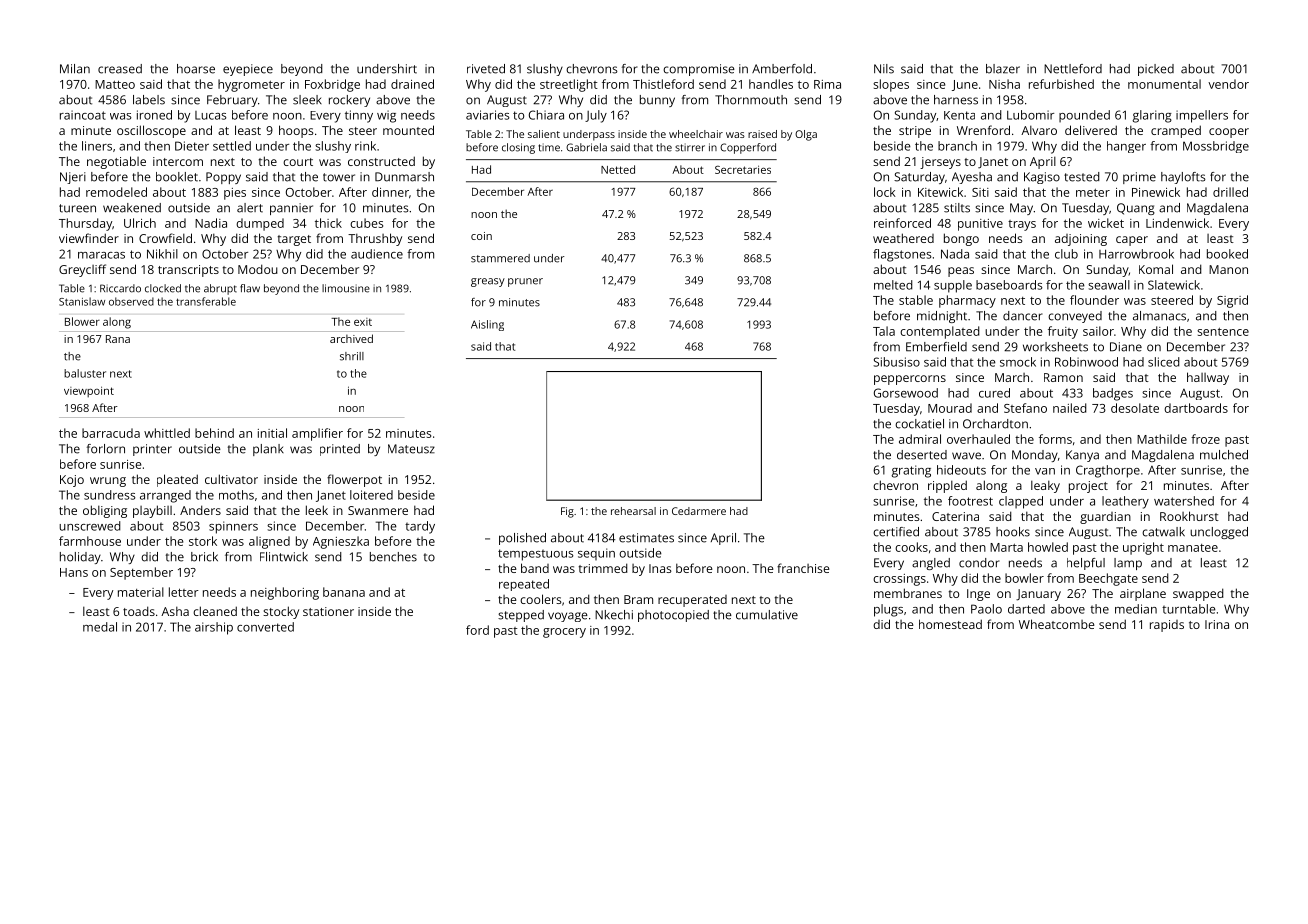 Image resolution: width=1308 pixels, height=924 pixels. What do you see at coordinates (214, 628) in the screenshot?
I see `airship` at bounding box center [214, 628].
